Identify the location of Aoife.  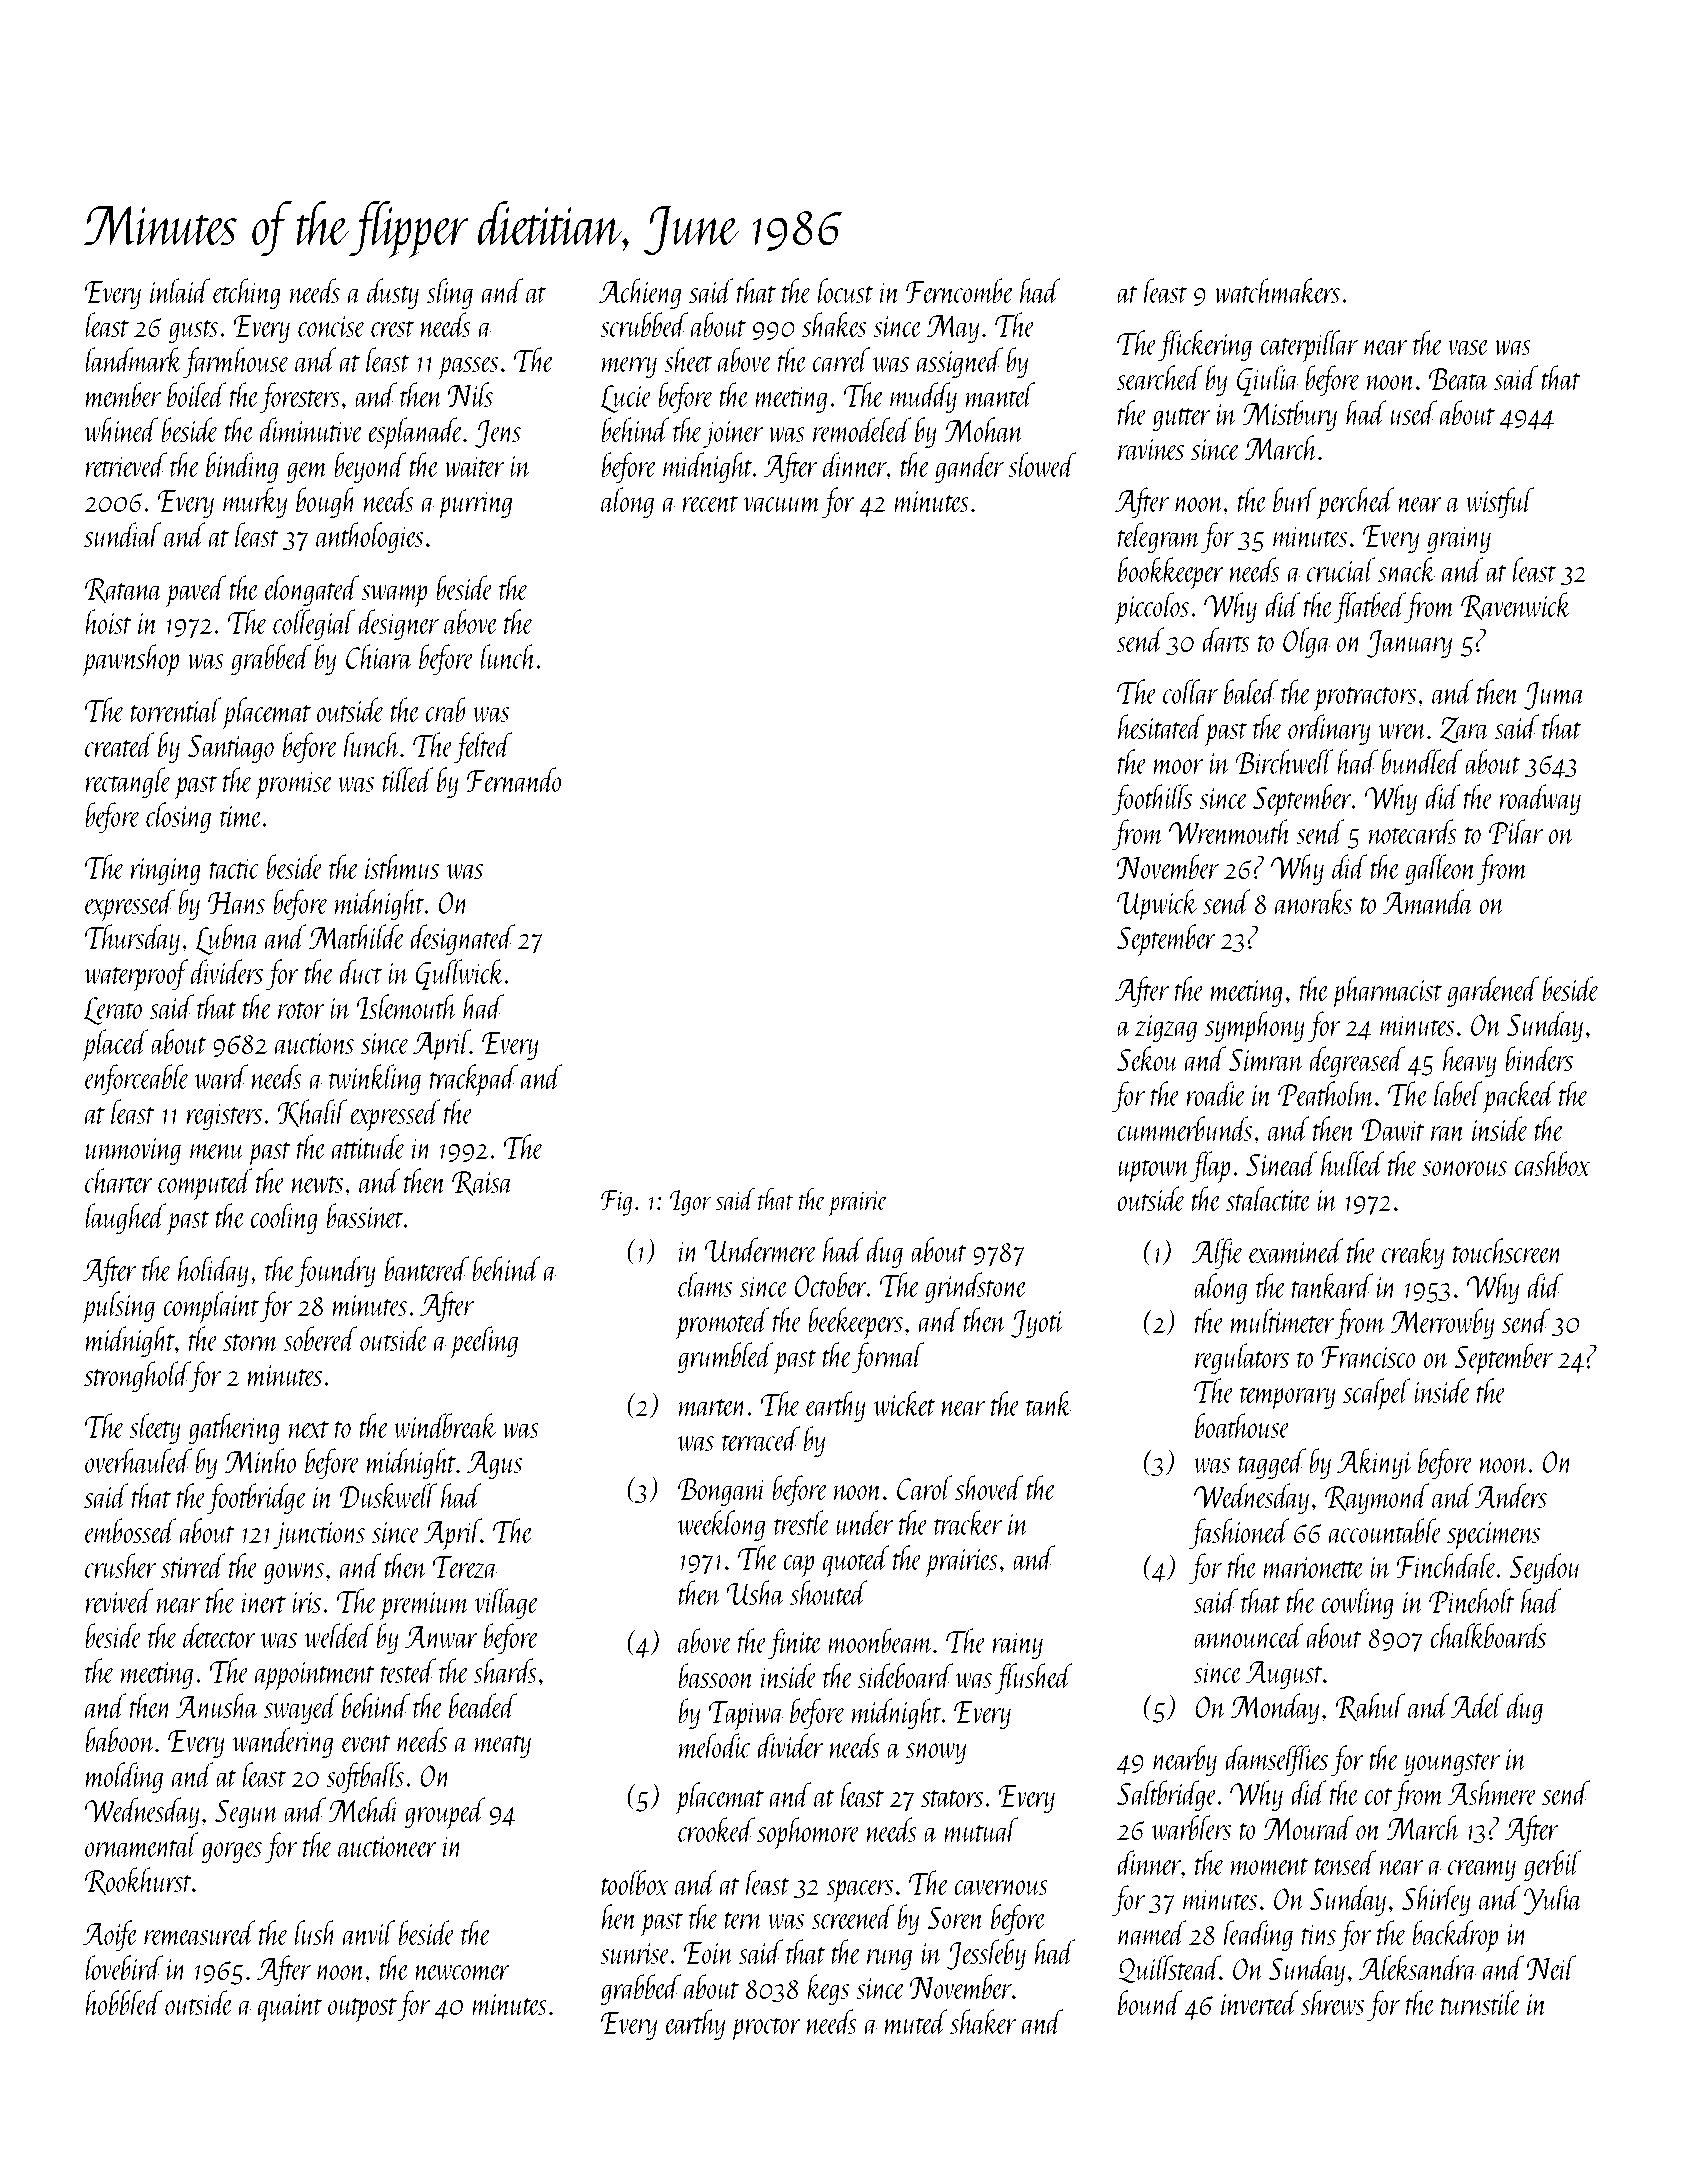
(110, 1935).
